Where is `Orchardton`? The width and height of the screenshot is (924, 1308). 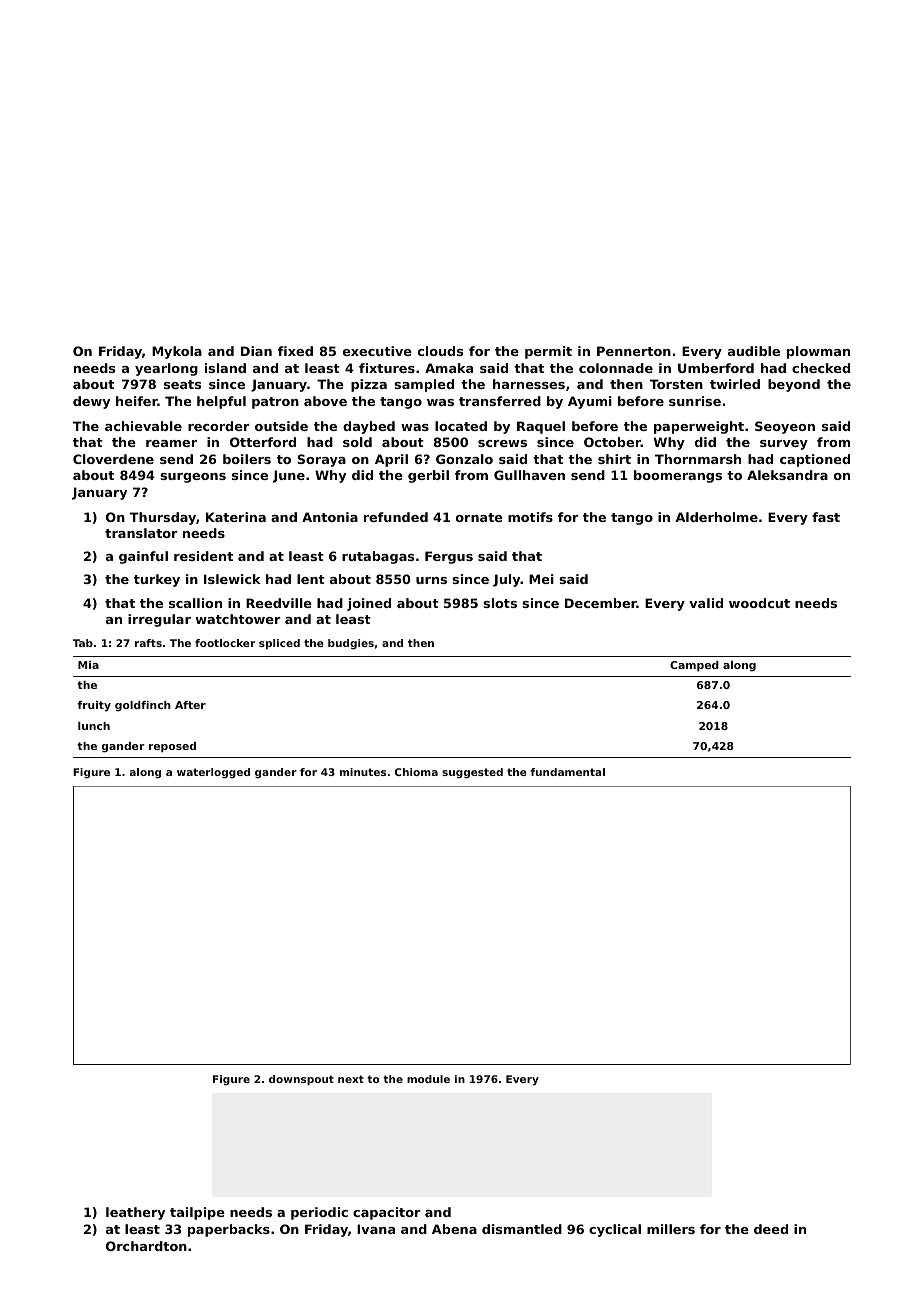
Orchardton is located at coordinates (146, 1246).
